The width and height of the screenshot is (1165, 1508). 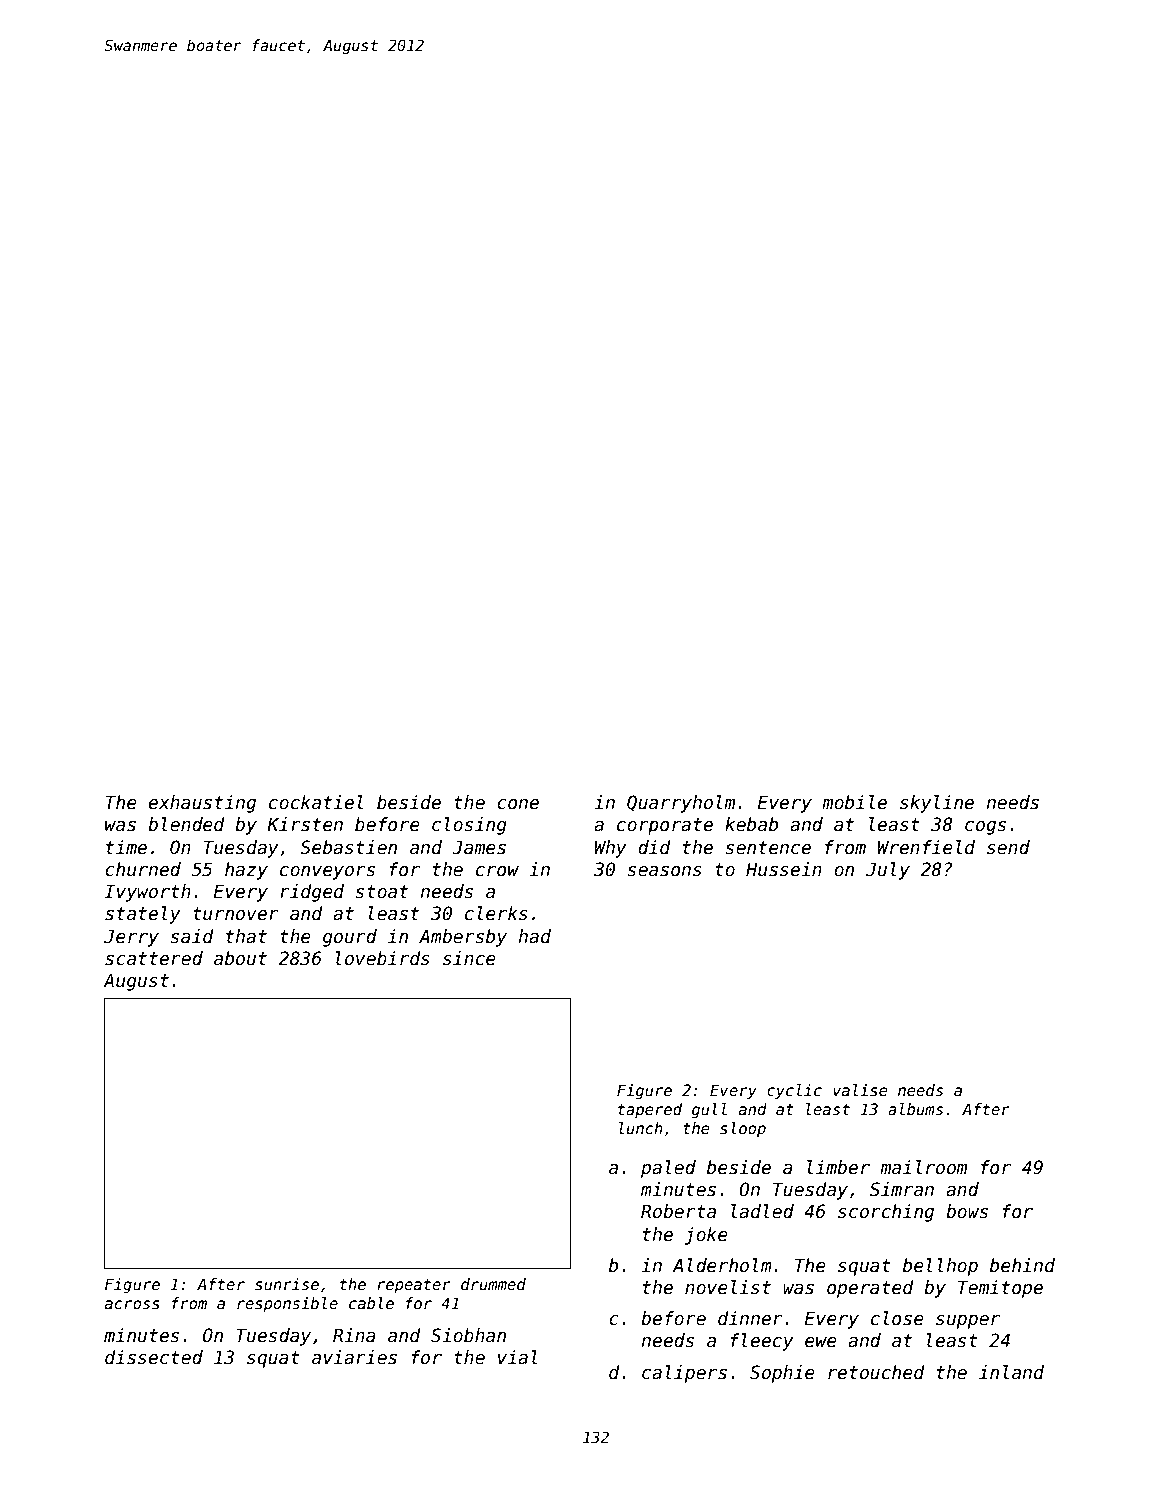 I want to click on Sophie, so click(x=782, y=1374).
